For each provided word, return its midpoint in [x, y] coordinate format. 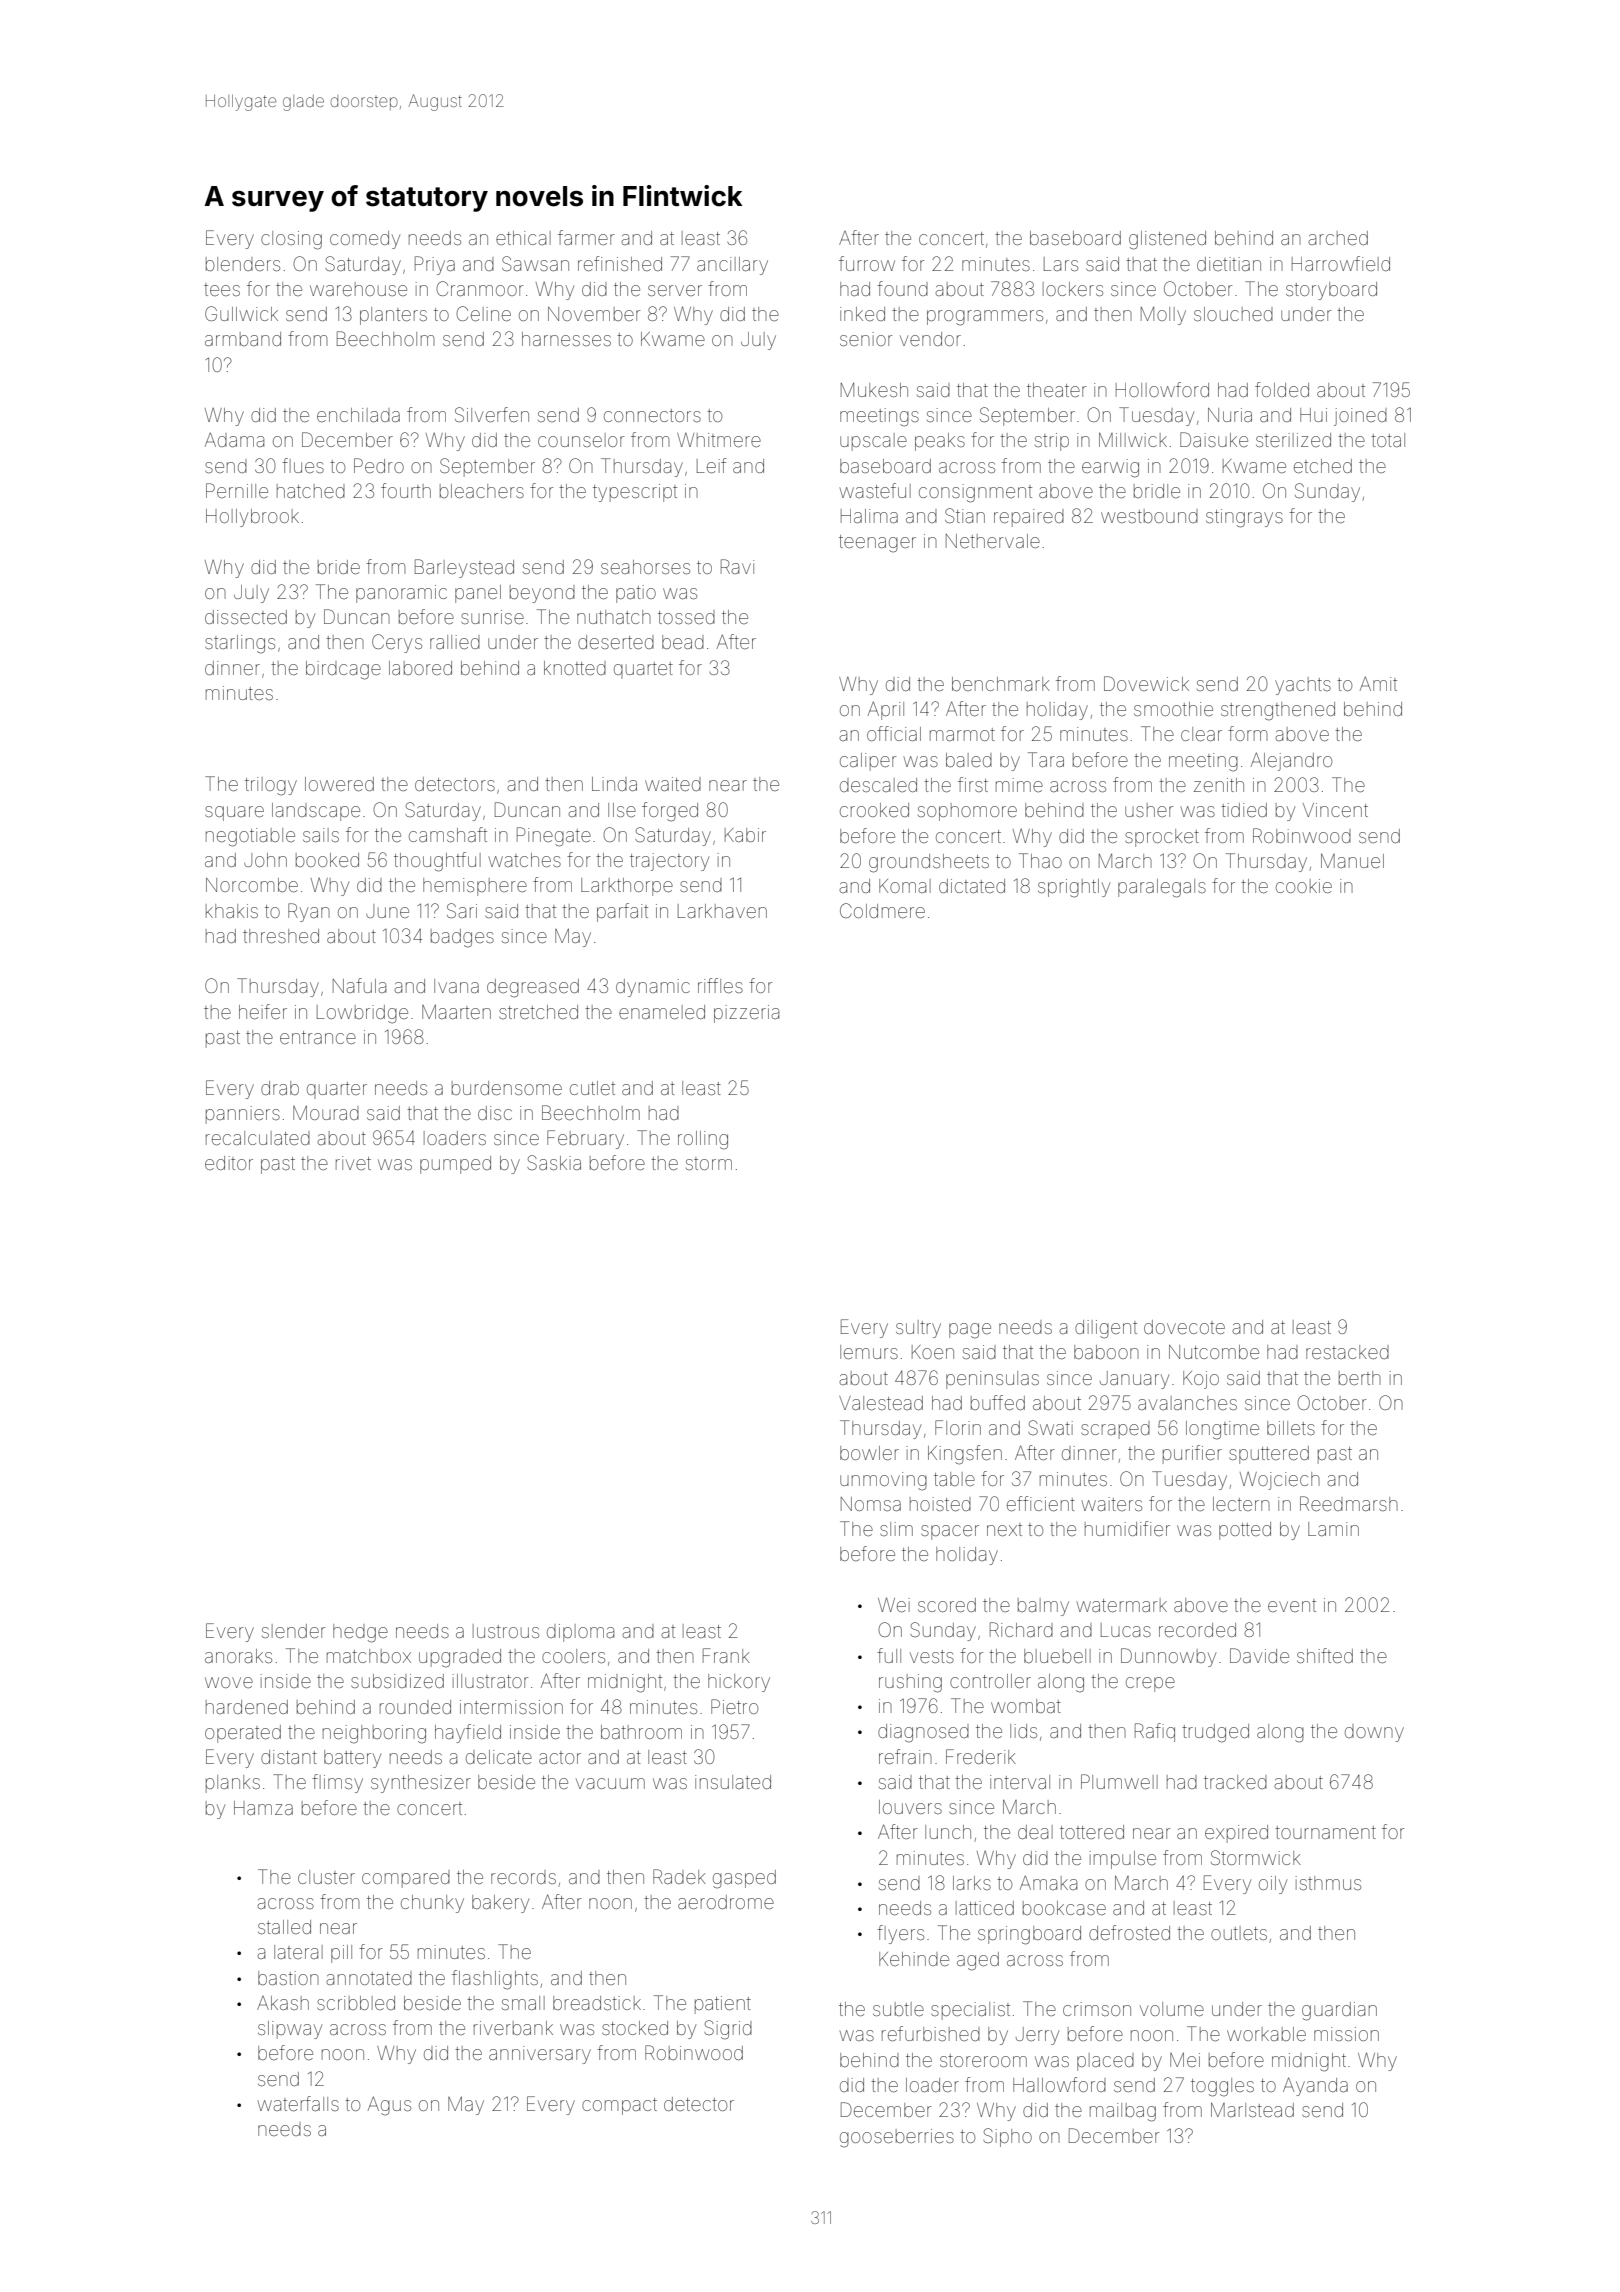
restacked [1347, 1352]
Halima [869, 516]
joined [1360, 417]
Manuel [1352, 861]
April [886, 711]
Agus [389, 2106]
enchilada [358, 415]
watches [525, 860]
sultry [918, 1329]
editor [229, 1163]
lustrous [506, 1631]
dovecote [1184, 1327]
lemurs [869, 1352]
